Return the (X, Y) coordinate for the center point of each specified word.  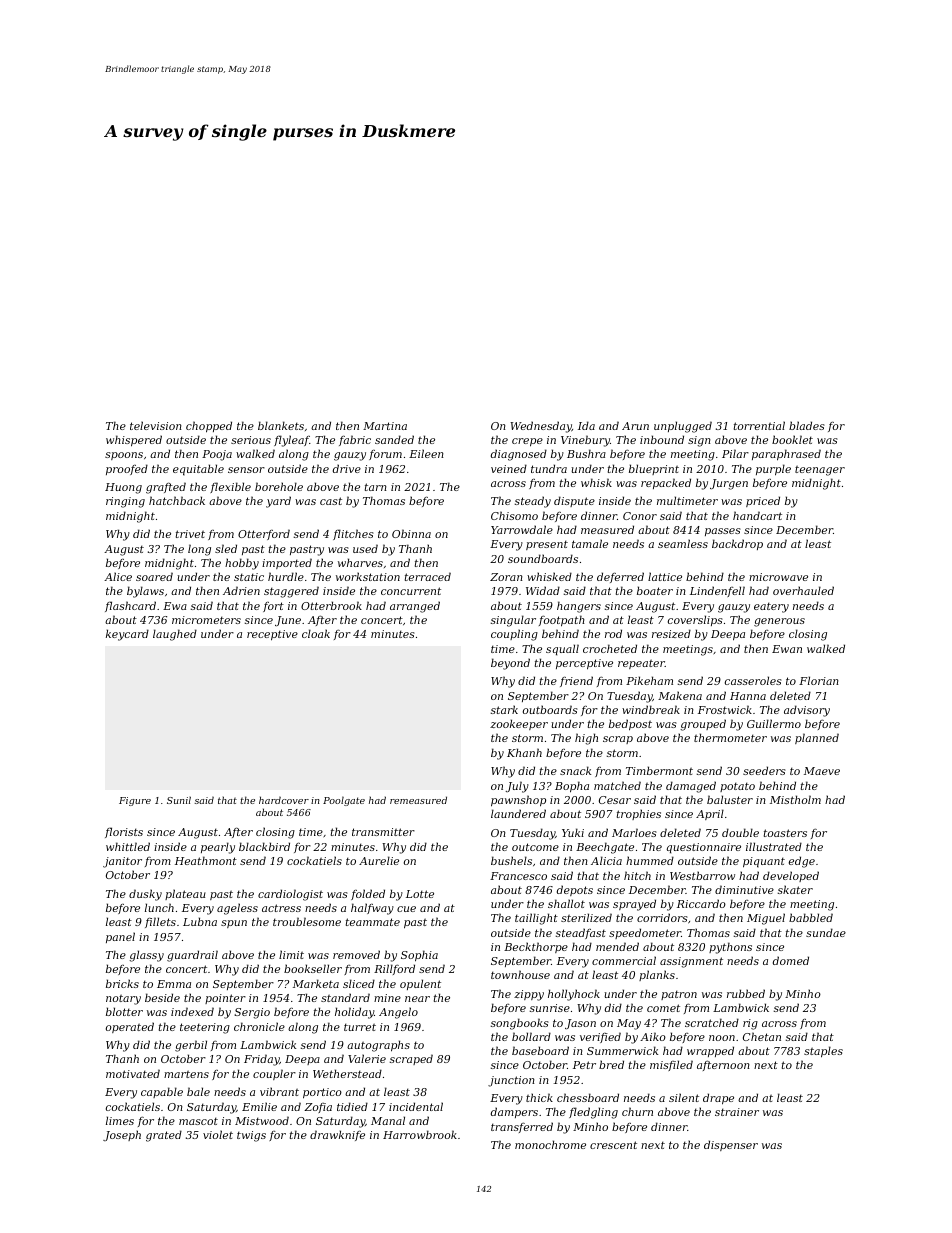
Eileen (426, 453)
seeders (764, 770)
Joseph (122, 1135)
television (156, 425)
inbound (662, 439)
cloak (316, 633)
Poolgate (344, 801)
